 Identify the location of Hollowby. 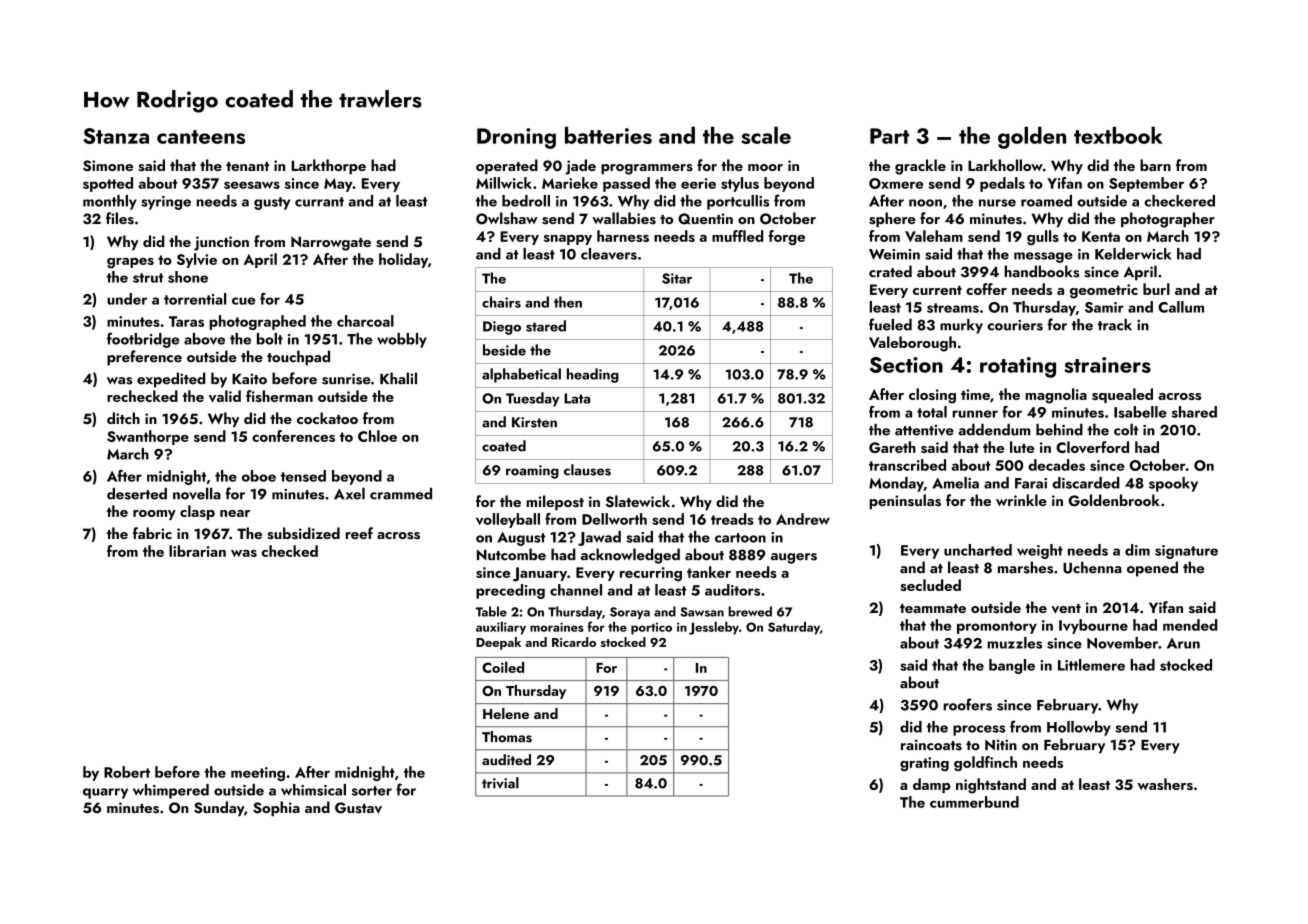
(1079, 728).
